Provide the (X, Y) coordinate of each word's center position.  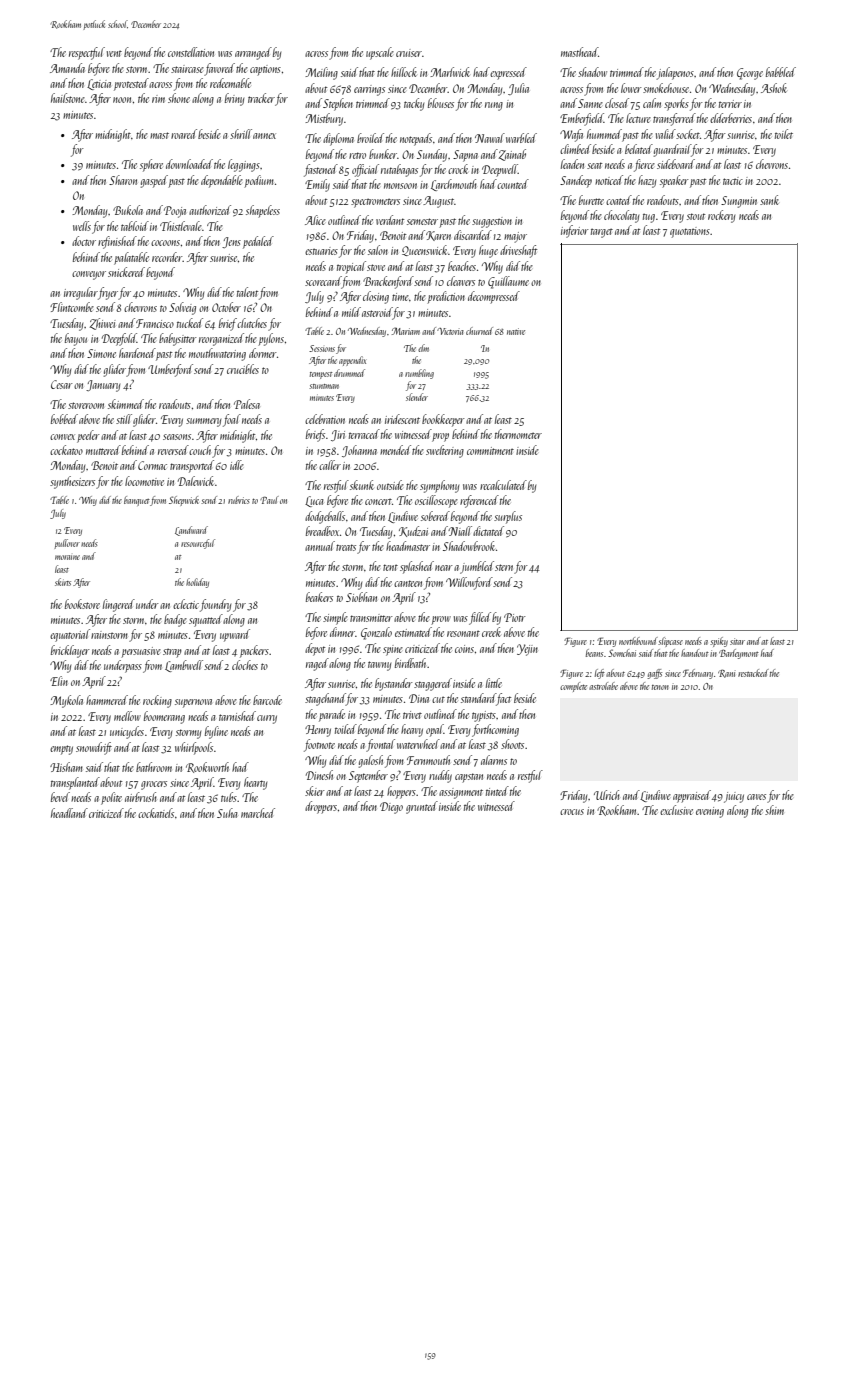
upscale (380, 53)
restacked (753, 673)
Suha (227, 813)
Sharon (123, 180)
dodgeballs (325, 517)
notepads (416, 139)
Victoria (450, 331)
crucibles (243, 369)
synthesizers (72, 482)
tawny (379, 666)
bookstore (82, 604)
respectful (87, 53)
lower (631, 88)
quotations (690, 232)
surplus (508, 517)
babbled (781, 72)
